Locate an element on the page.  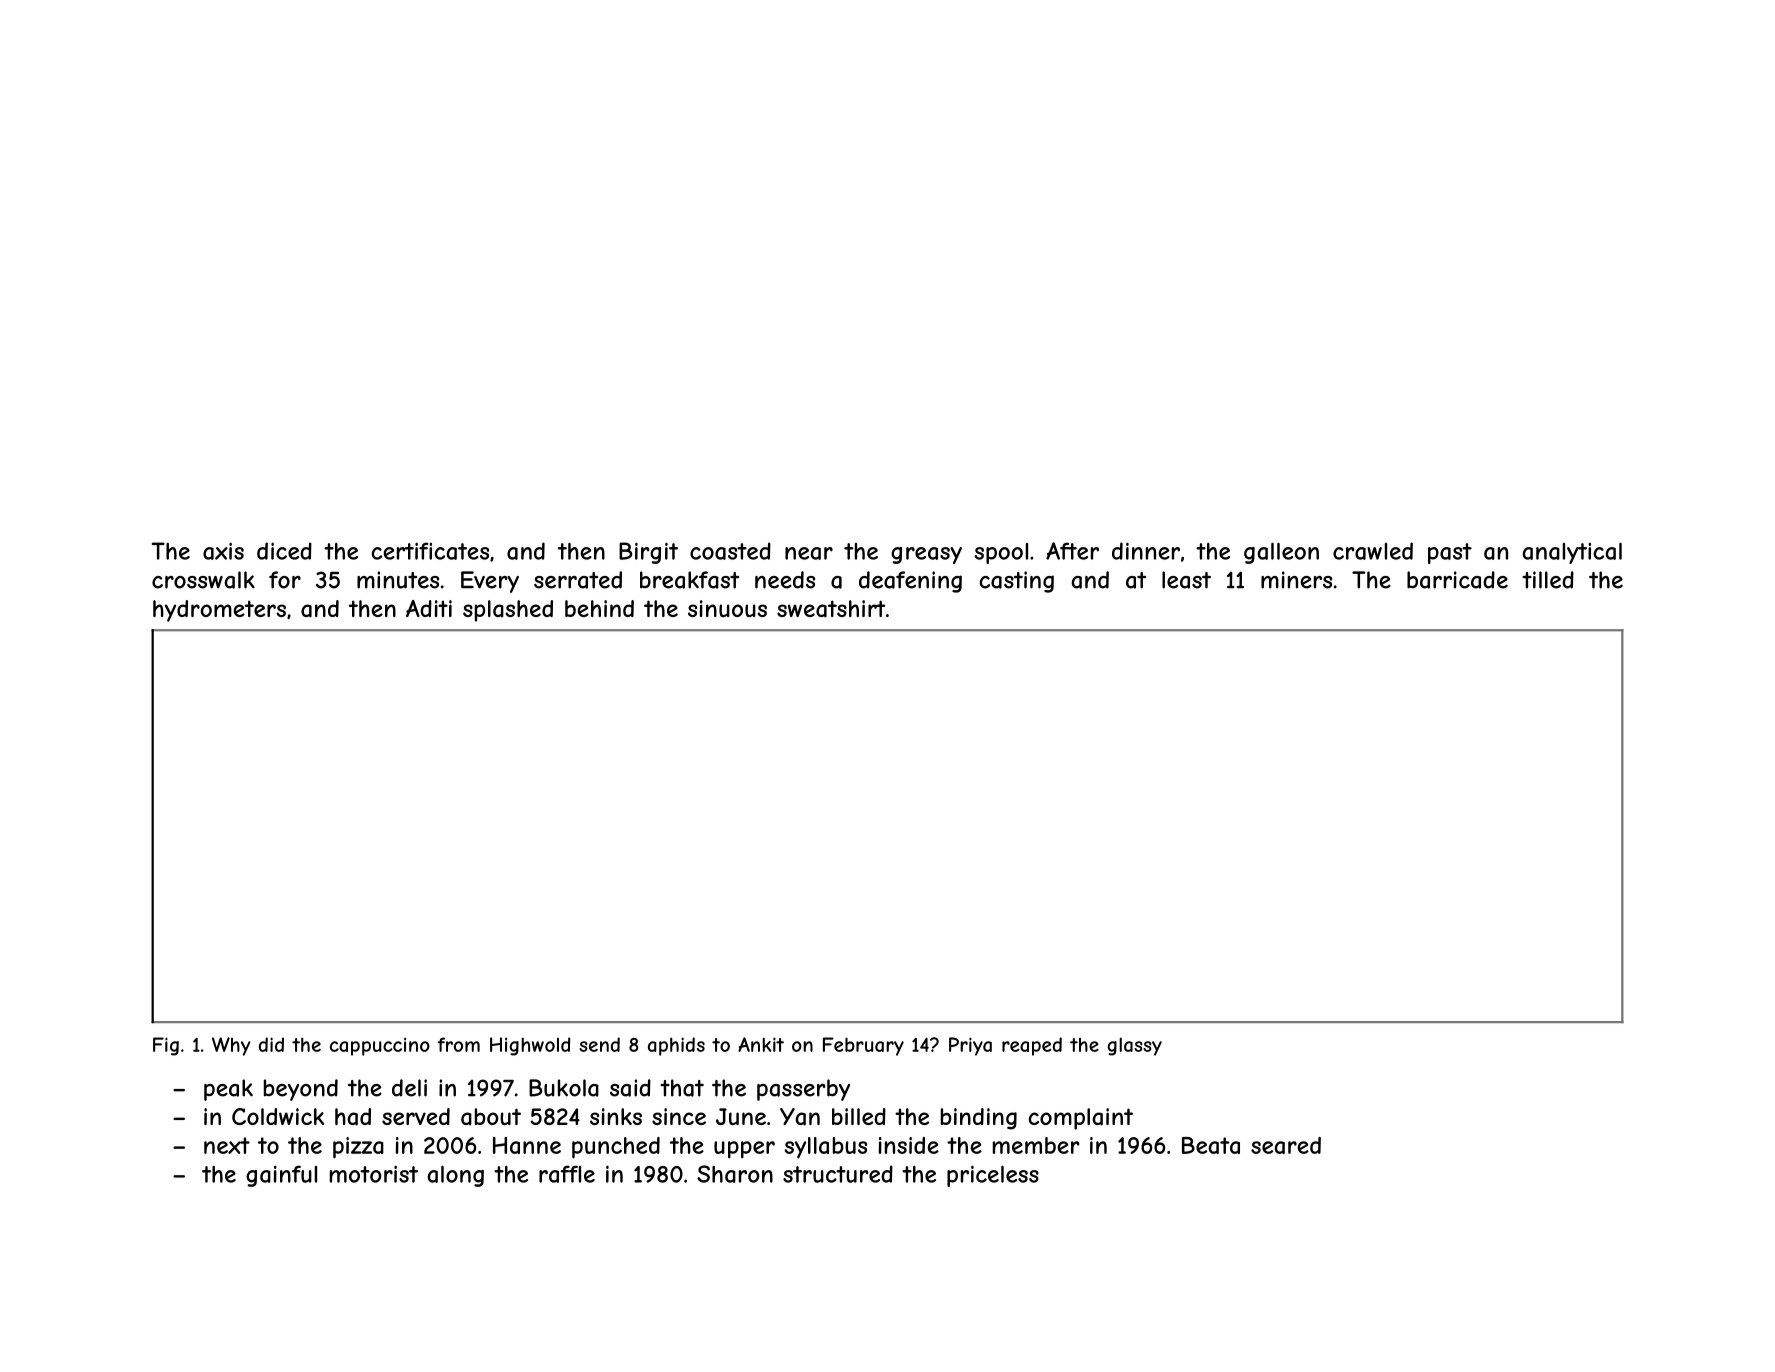
glassy is located at coordinates (1135, 1046).
